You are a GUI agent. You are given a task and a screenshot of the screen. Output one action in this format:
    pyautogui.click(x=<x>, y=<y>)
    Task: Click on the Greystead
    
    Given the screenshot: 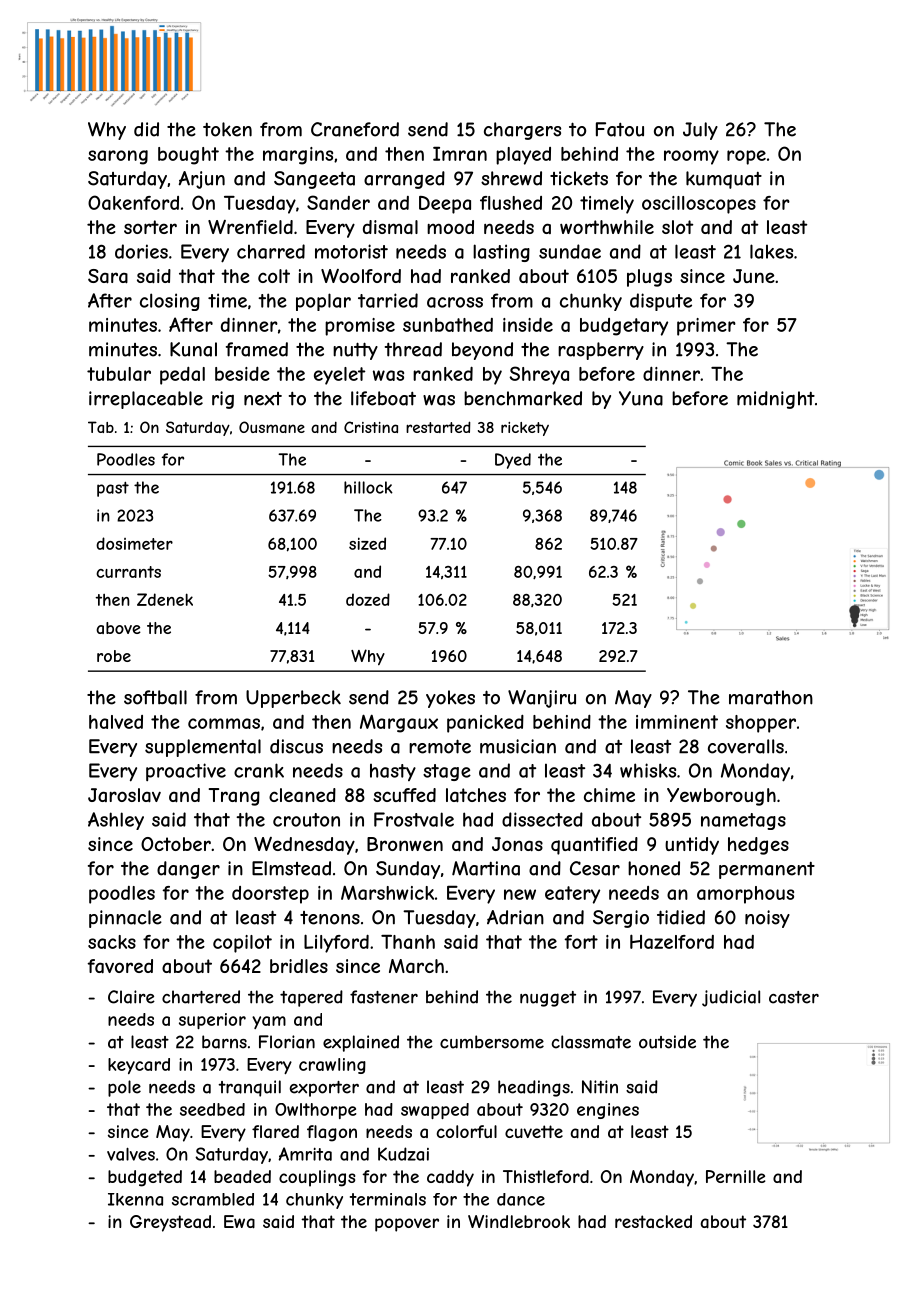 What is the action you would take?
    pyautogui.click(x=170, y=1223)
